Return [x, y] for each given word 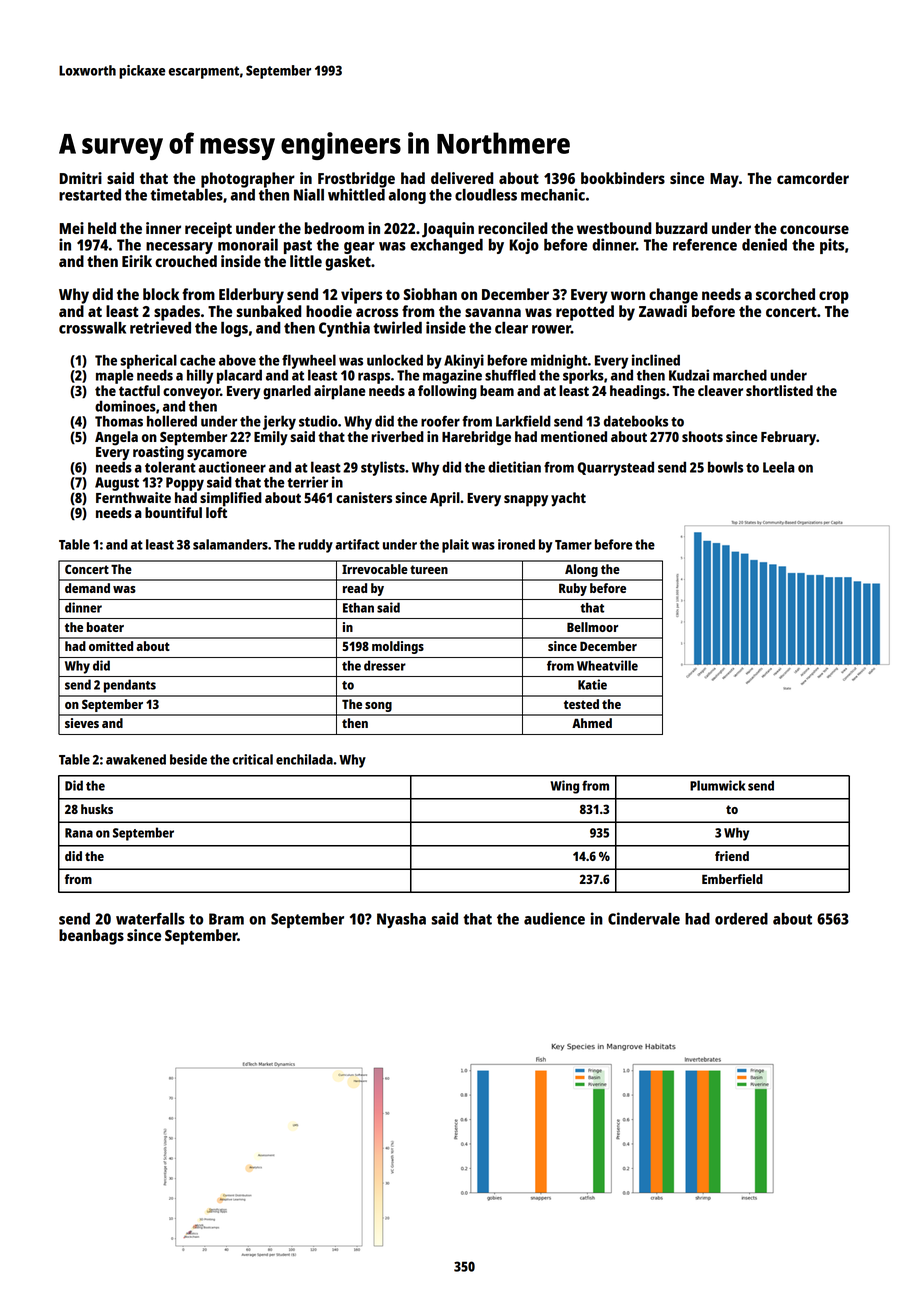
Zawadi [663, 311]
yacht [568, 499]
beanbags [91, 937]
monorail [248, 244]
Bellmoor [592, 627]
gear [359, 248]
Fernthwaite [133, 497]
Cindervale [644, 918]
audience [554, 918]
